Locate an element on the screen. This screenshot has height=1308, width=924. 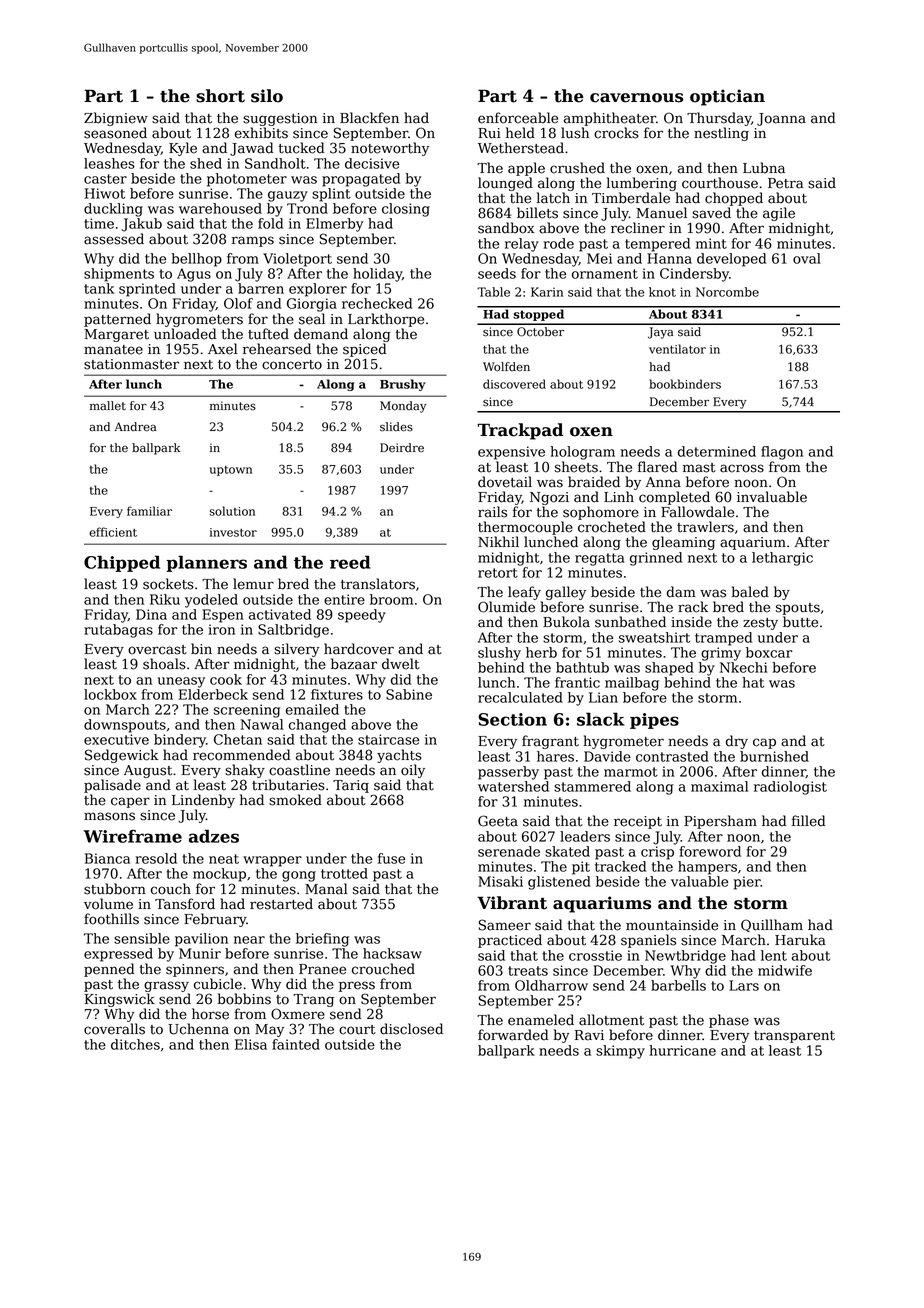
serenade is located at coordinates (509, 851).
